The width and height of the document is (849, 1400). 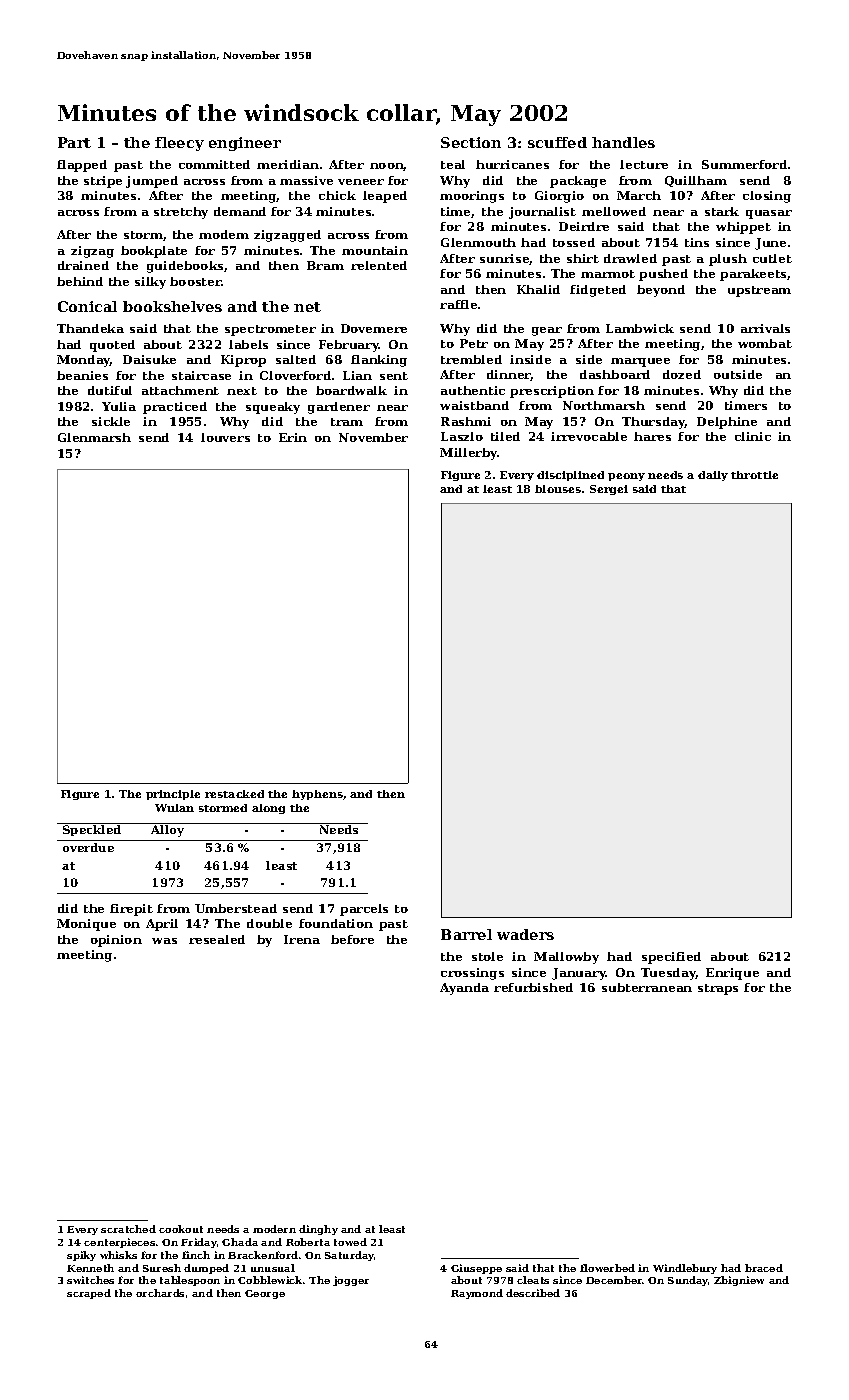 I want to click on cookout, so click(x=181, y=1229).
